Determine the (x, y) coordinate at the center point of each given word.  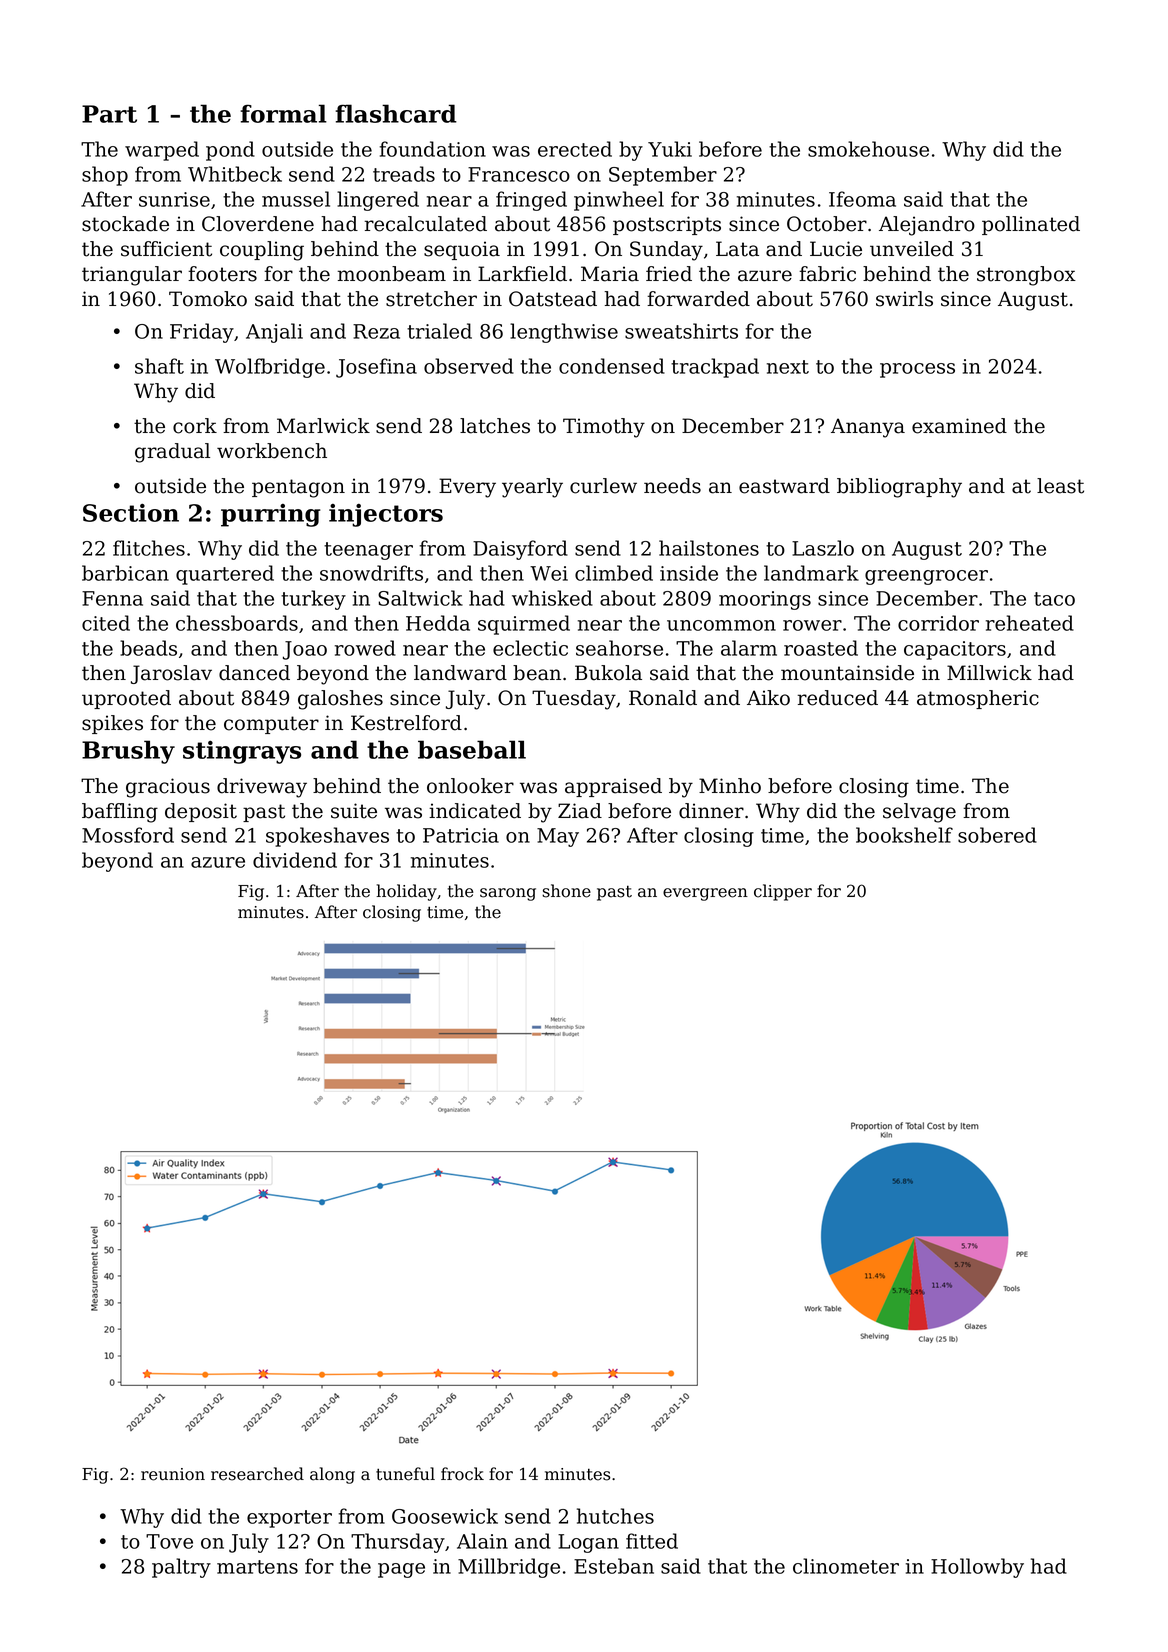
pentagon (298, 488)
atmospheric (978, 699)
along (332, 1475)
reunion (173, 1474)
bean (537, 673)
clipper (783, 892)
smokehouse (868, 149)
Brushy (128, 752)
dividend (295, 860)
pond (230, 151)
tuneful (405, 1474)
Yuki (670, 149)
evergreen (705, 894)
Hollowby (977, 1568)
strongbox (1026, 276)
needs (672, 486)
